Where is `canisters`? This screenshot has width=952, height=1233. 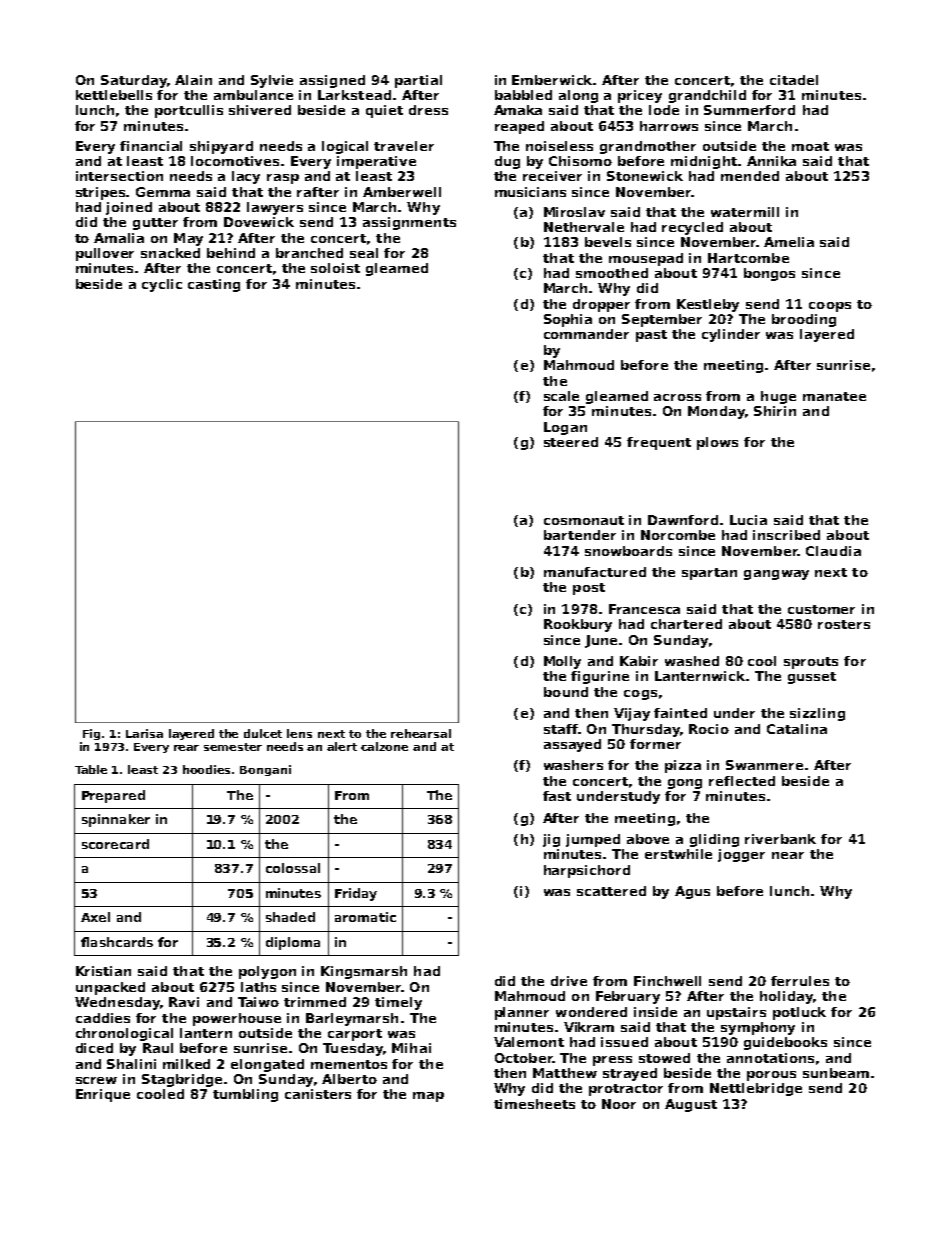 canisters is located at coordinates (318, 1094).
